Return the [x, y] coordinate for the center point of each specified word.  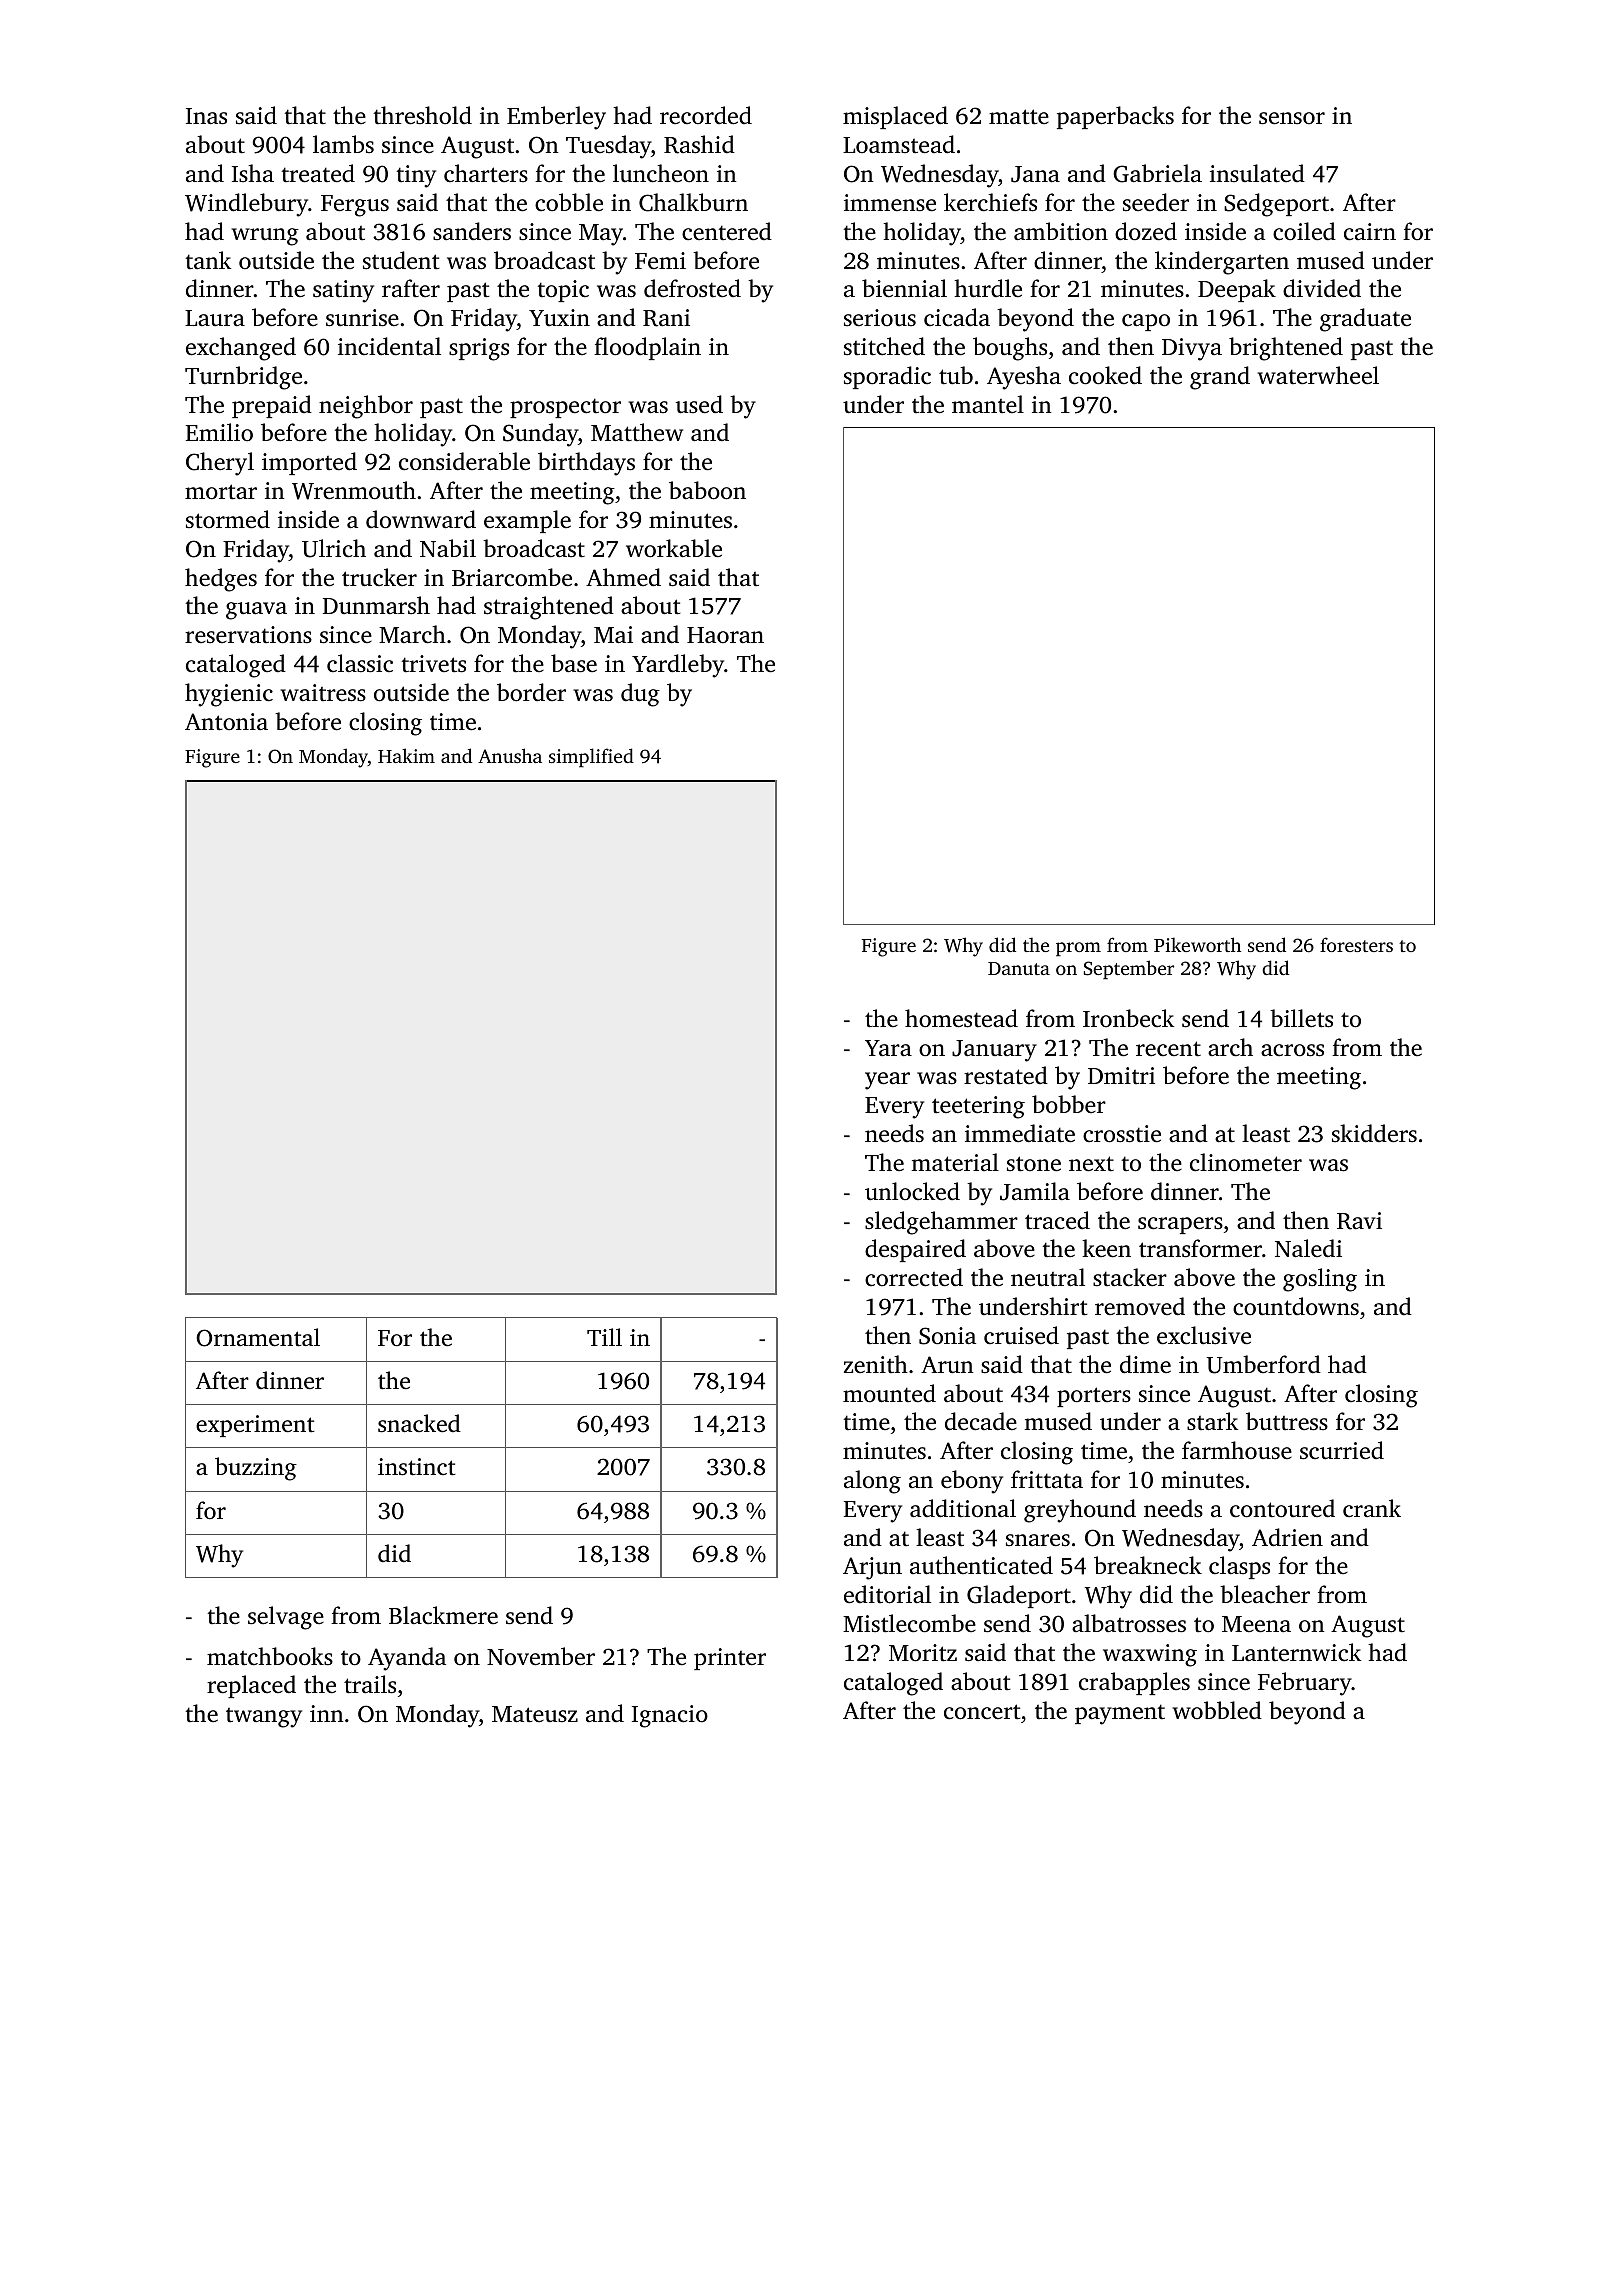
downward [421, 519]
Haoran [725, 635]
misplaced [895, 117]
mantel [988, 404]
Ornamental [258, 1337]
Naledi [1308, 1248]
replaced [251, 1686]
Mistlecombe [909, 1623]
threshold [422, 115]
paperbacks [1115, 117]
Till [604, 1337]
